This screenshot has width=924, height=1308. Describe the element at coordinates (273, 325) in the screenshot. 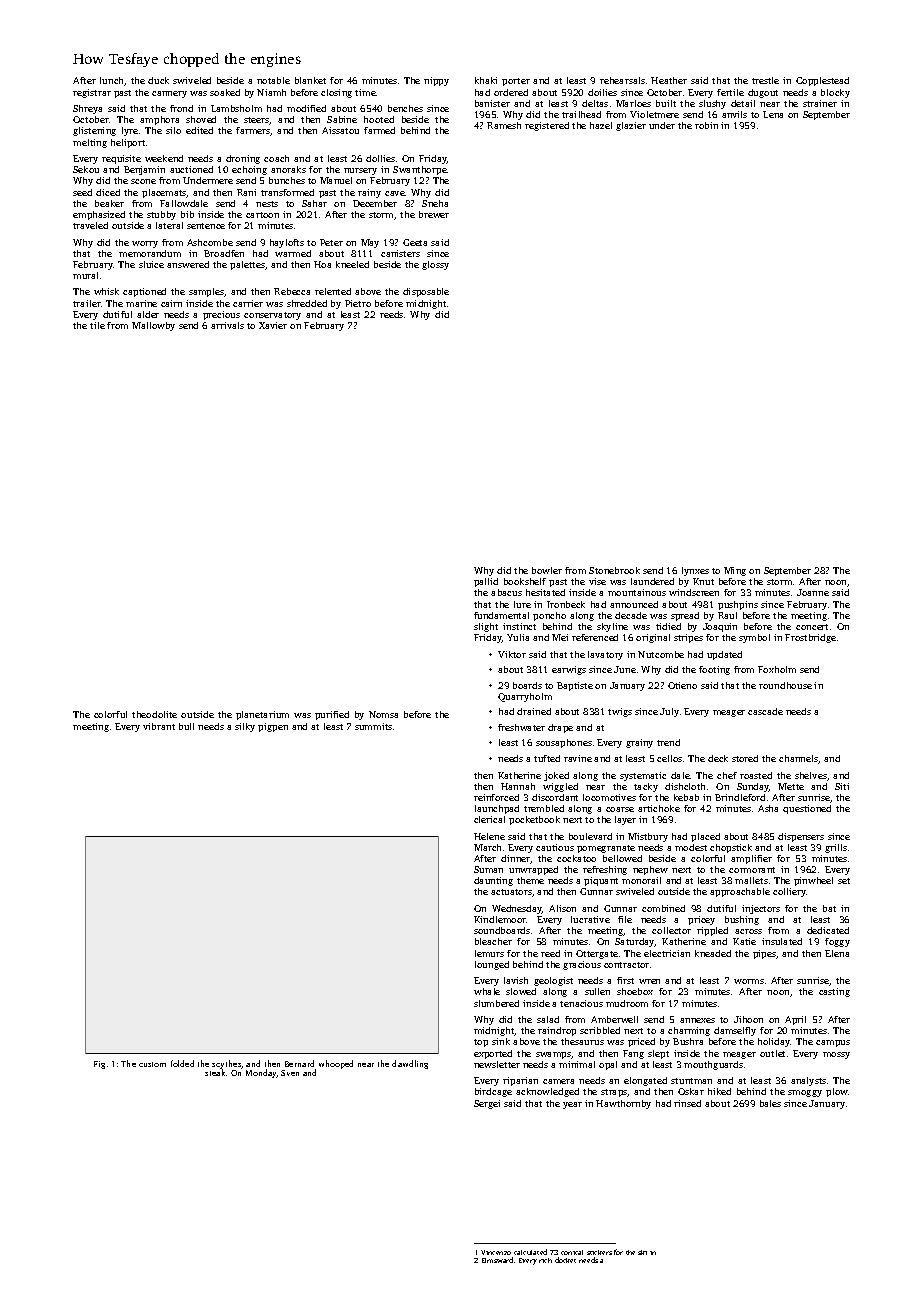

I see `Xavier` at that location.
